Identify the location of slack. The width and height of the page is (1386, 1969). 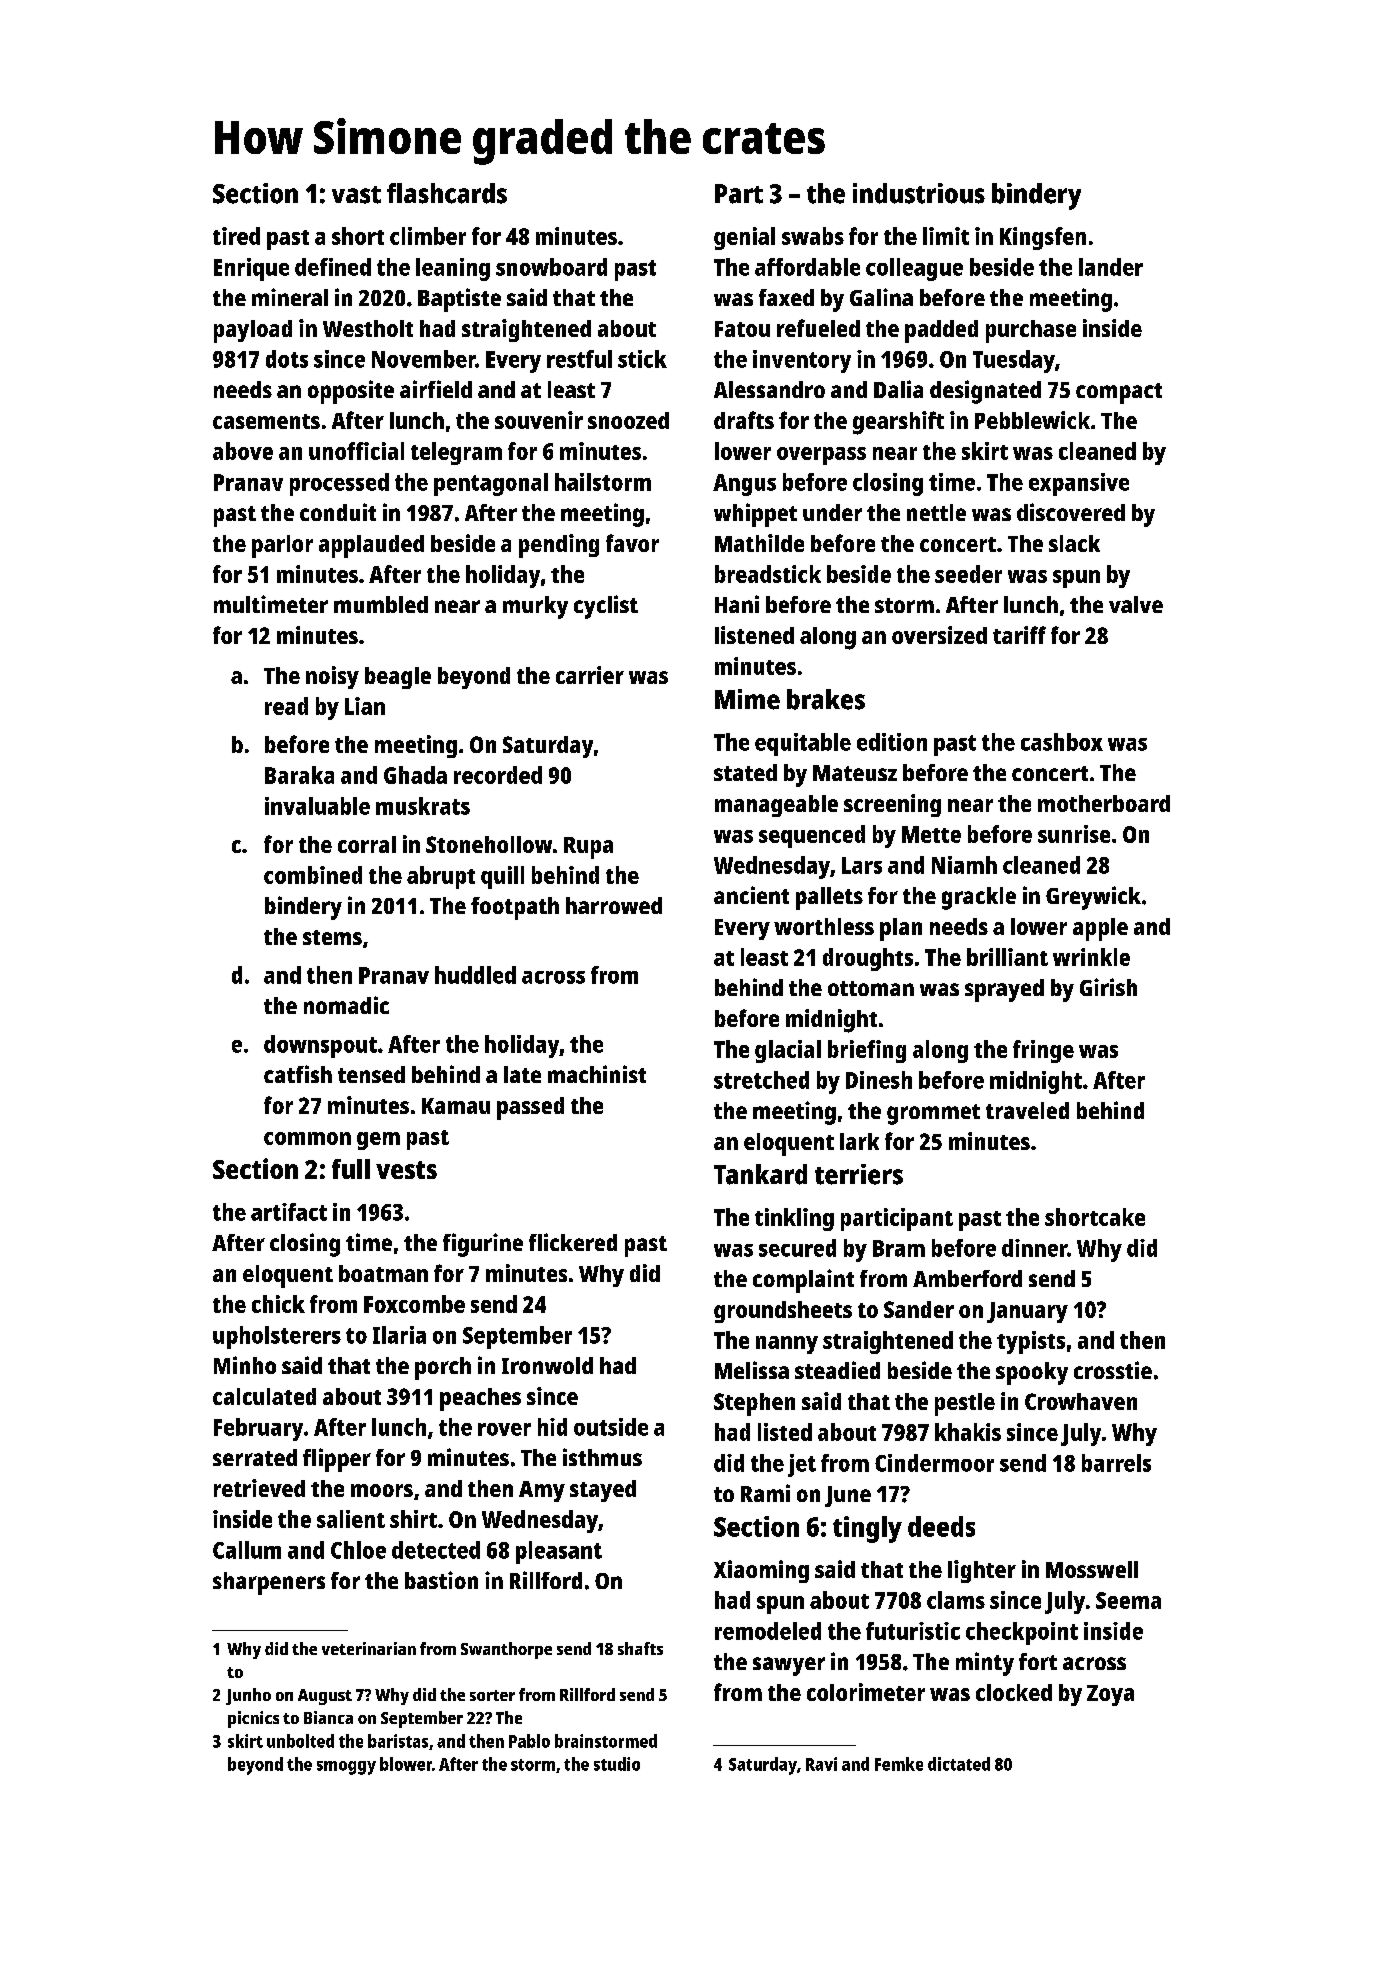
(1074, 543).
